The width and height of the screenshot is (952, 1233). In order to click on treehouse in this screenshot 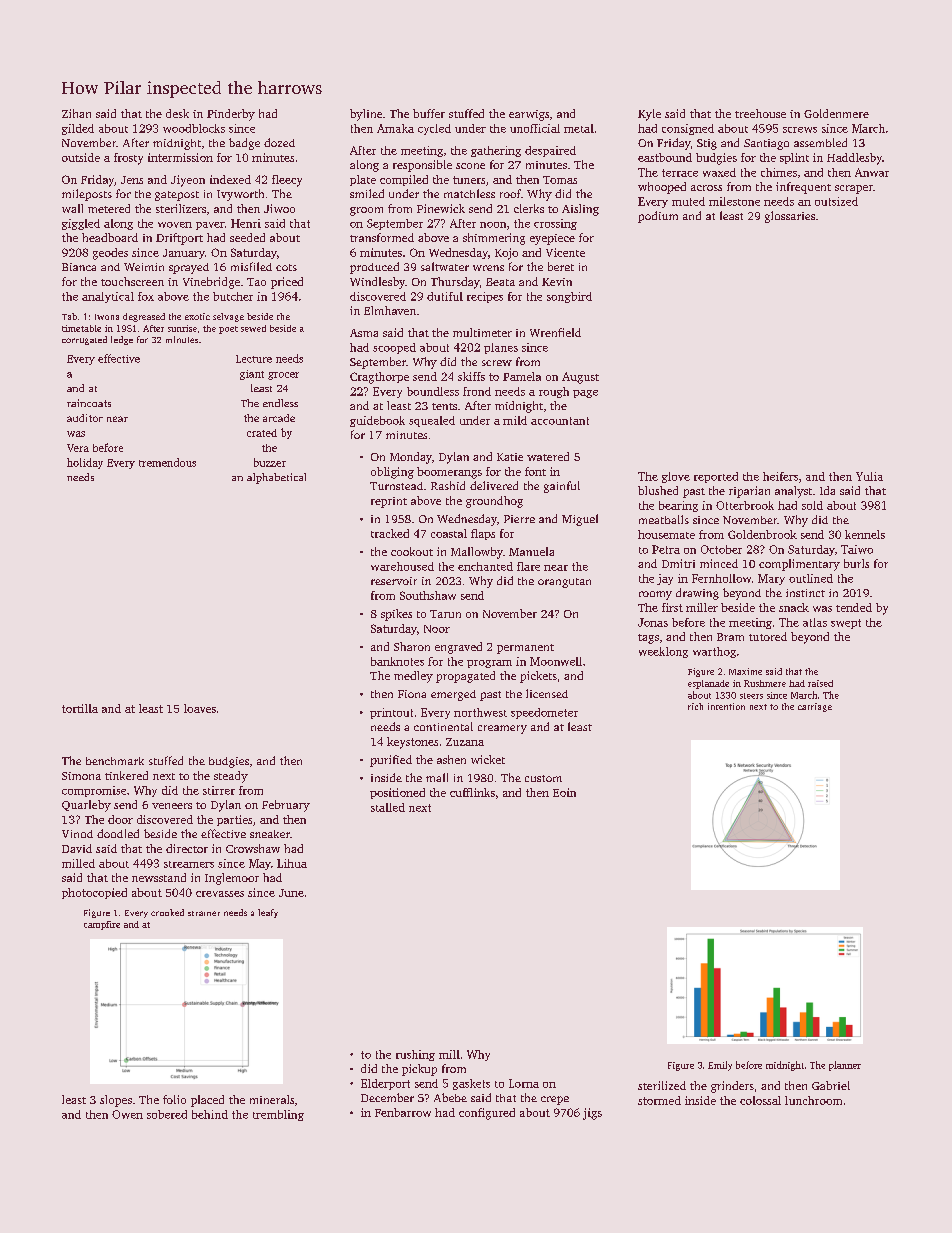, I will do `click(760, 113)`.
